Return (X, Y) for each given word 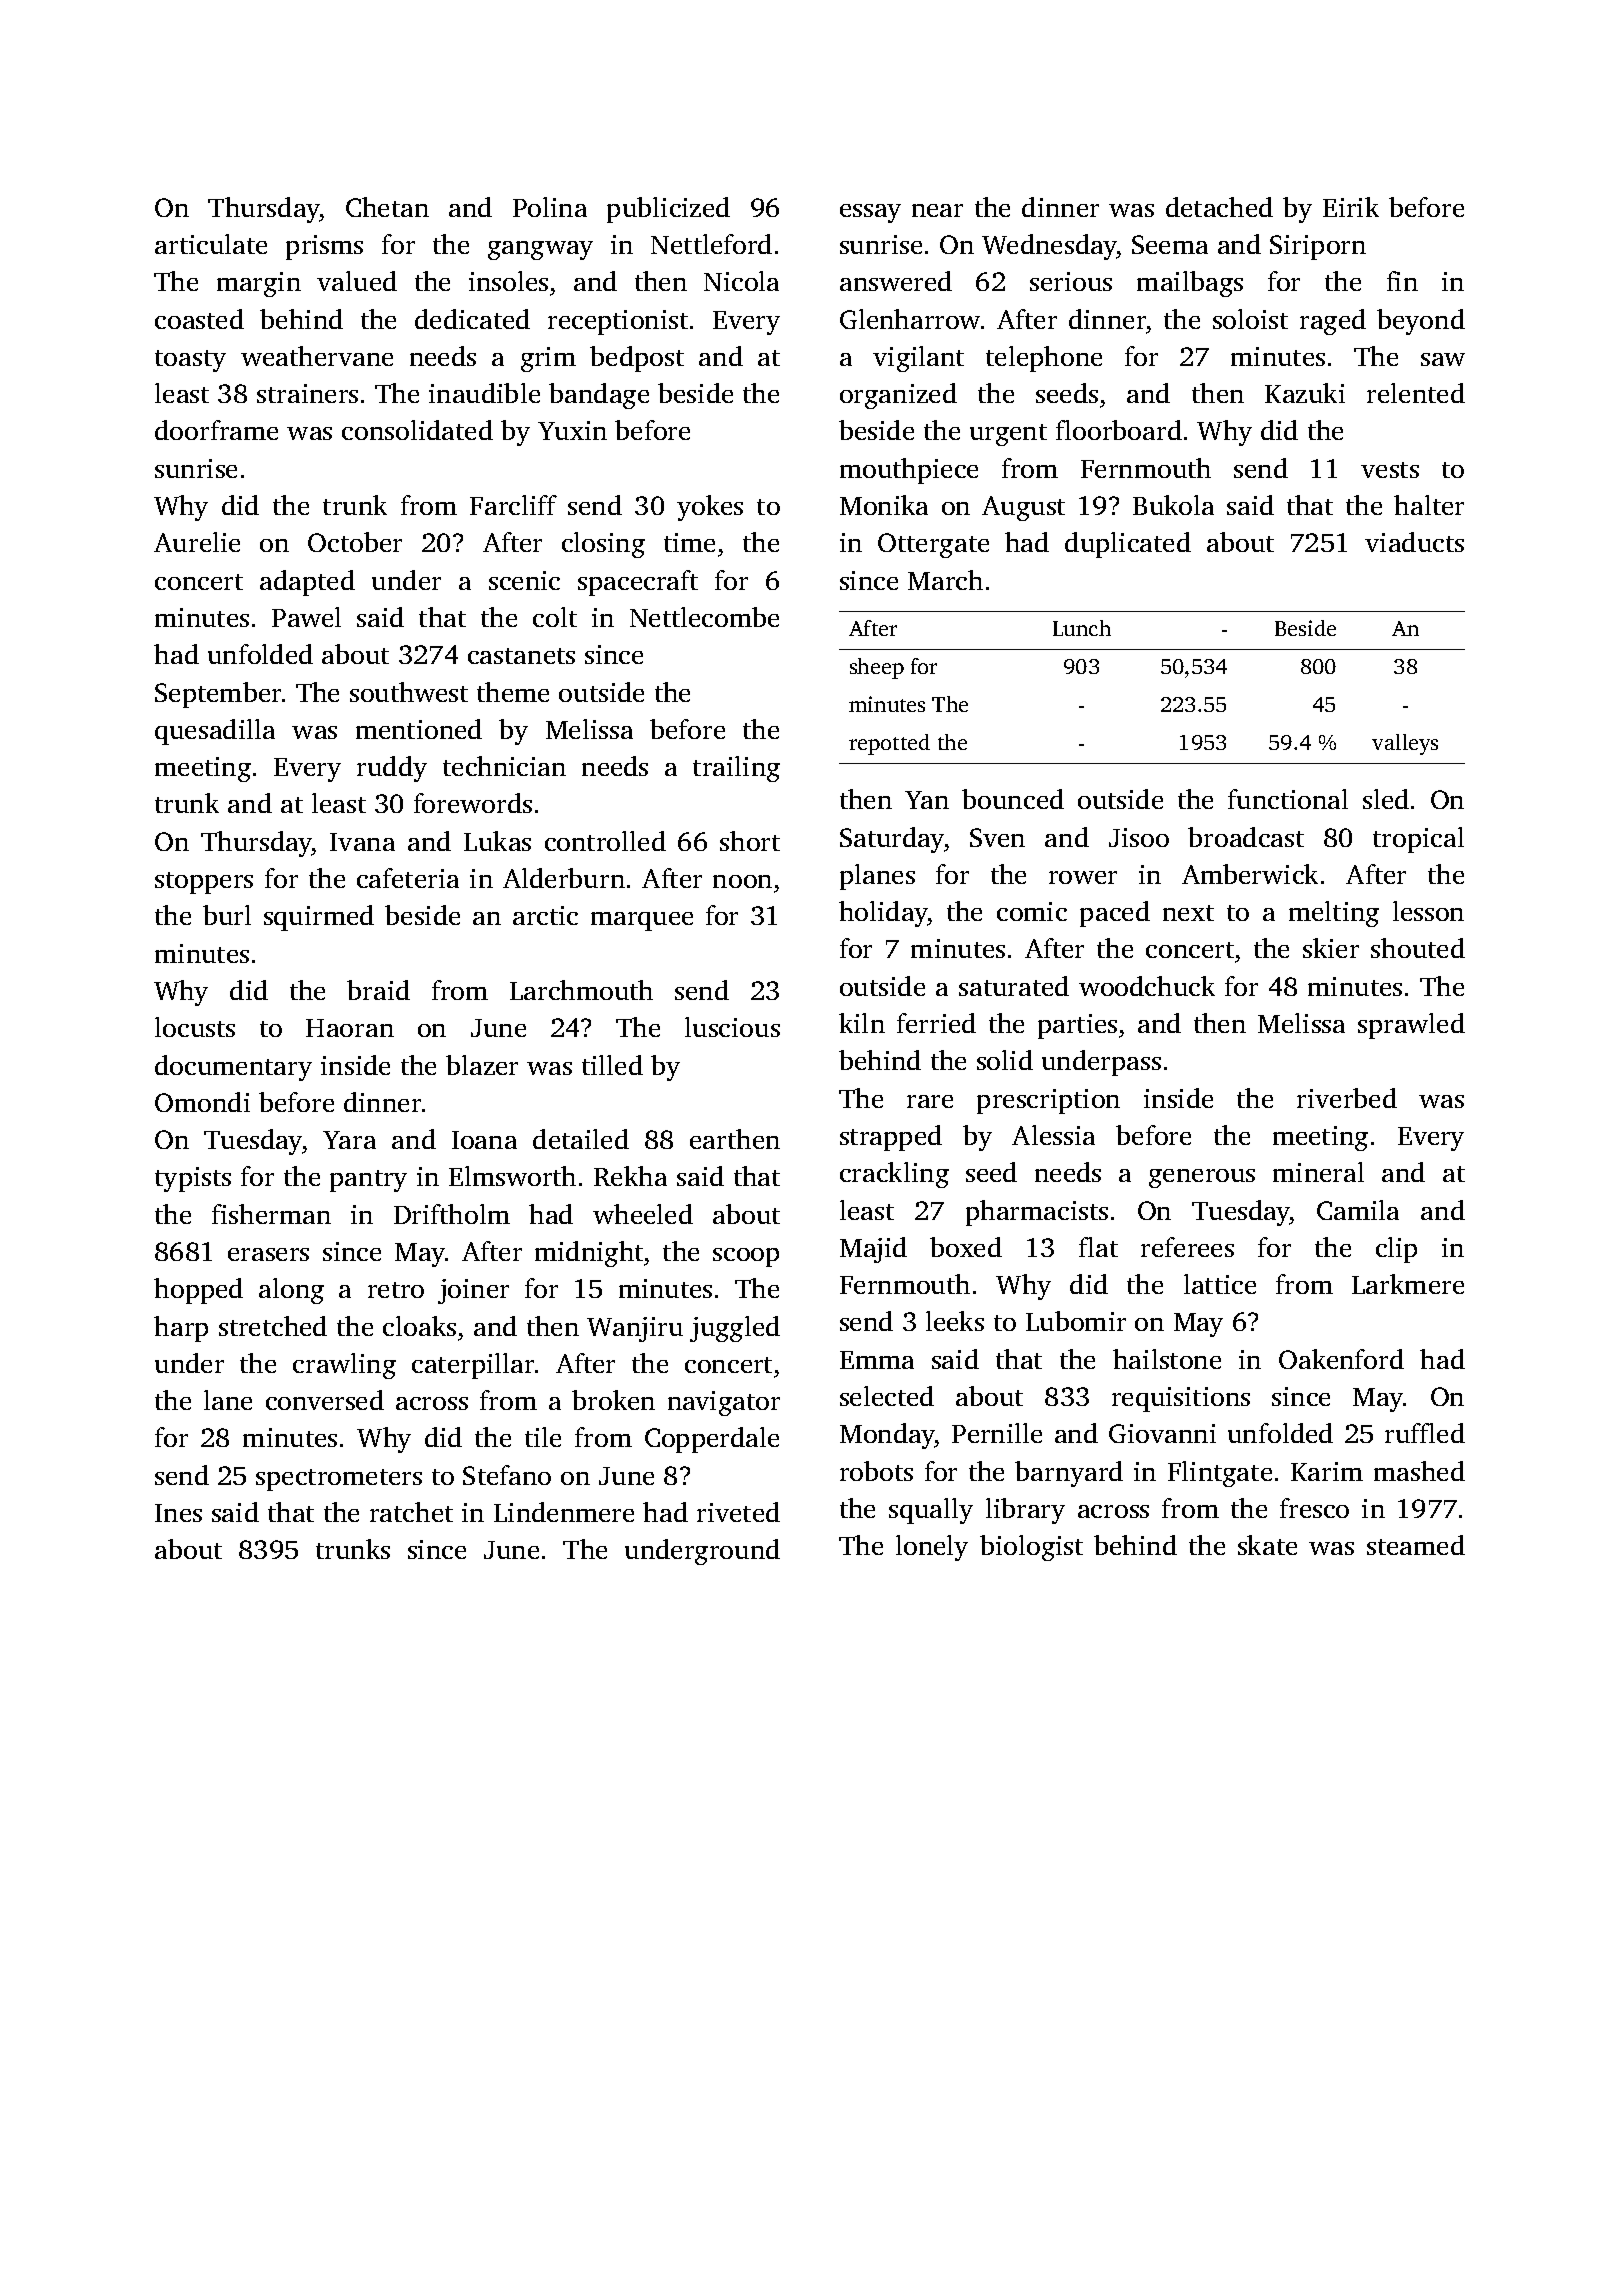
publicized (668, 210)
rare (930, 1101)
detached (1219, 207)
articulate (211, 244)
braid (378, 990)
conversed (325, 1400)
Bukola (1173, 505)
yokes (710, 508)
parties (1077, 1026)
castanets (521, 656)
